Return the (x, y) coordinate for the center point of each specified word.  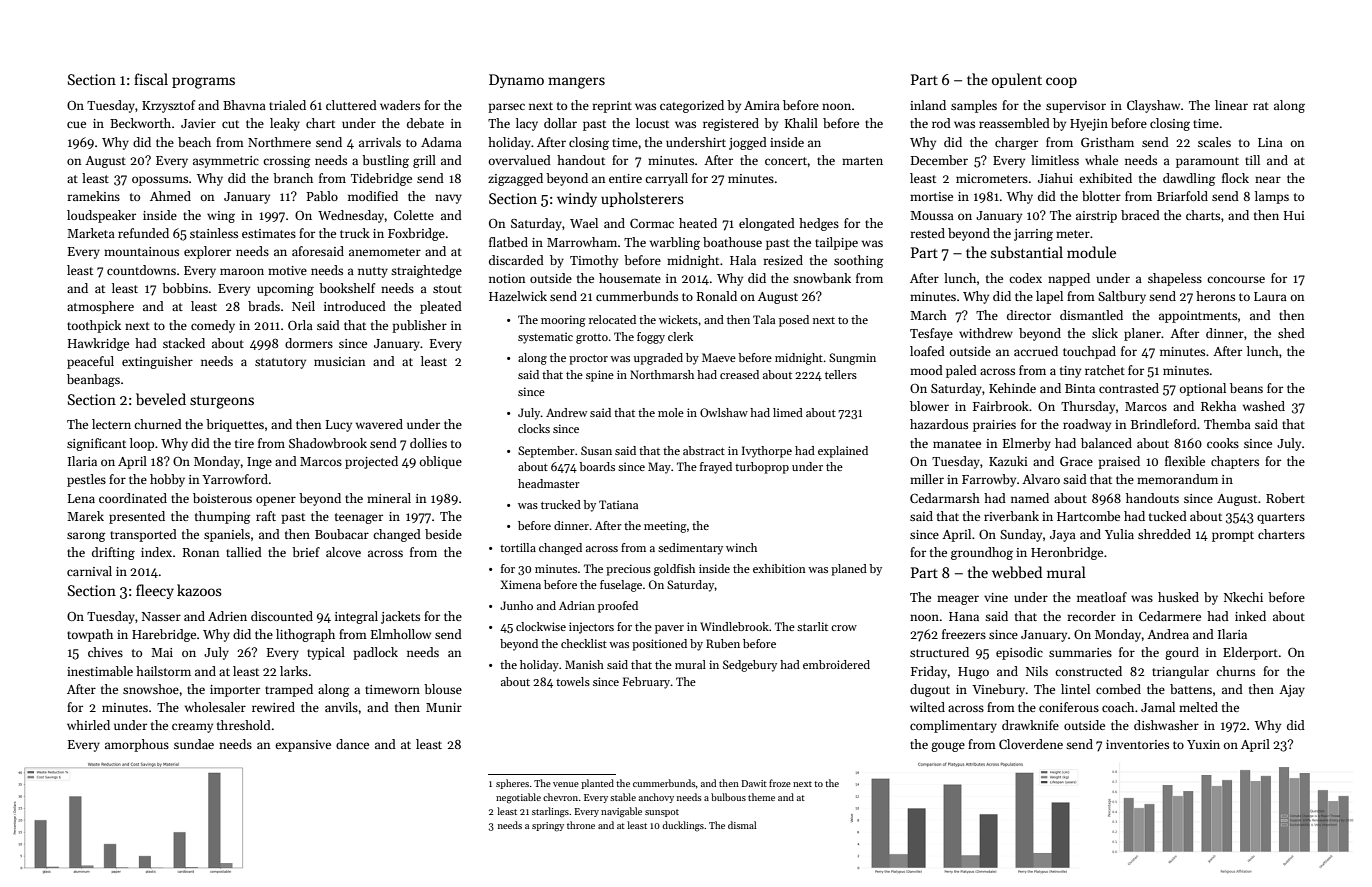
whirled (88, 725)
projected (371, 462)
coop (1061, 82)
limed (788, 412)
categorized (692, 106)
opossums (160, 181)
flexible (1185, 461)
